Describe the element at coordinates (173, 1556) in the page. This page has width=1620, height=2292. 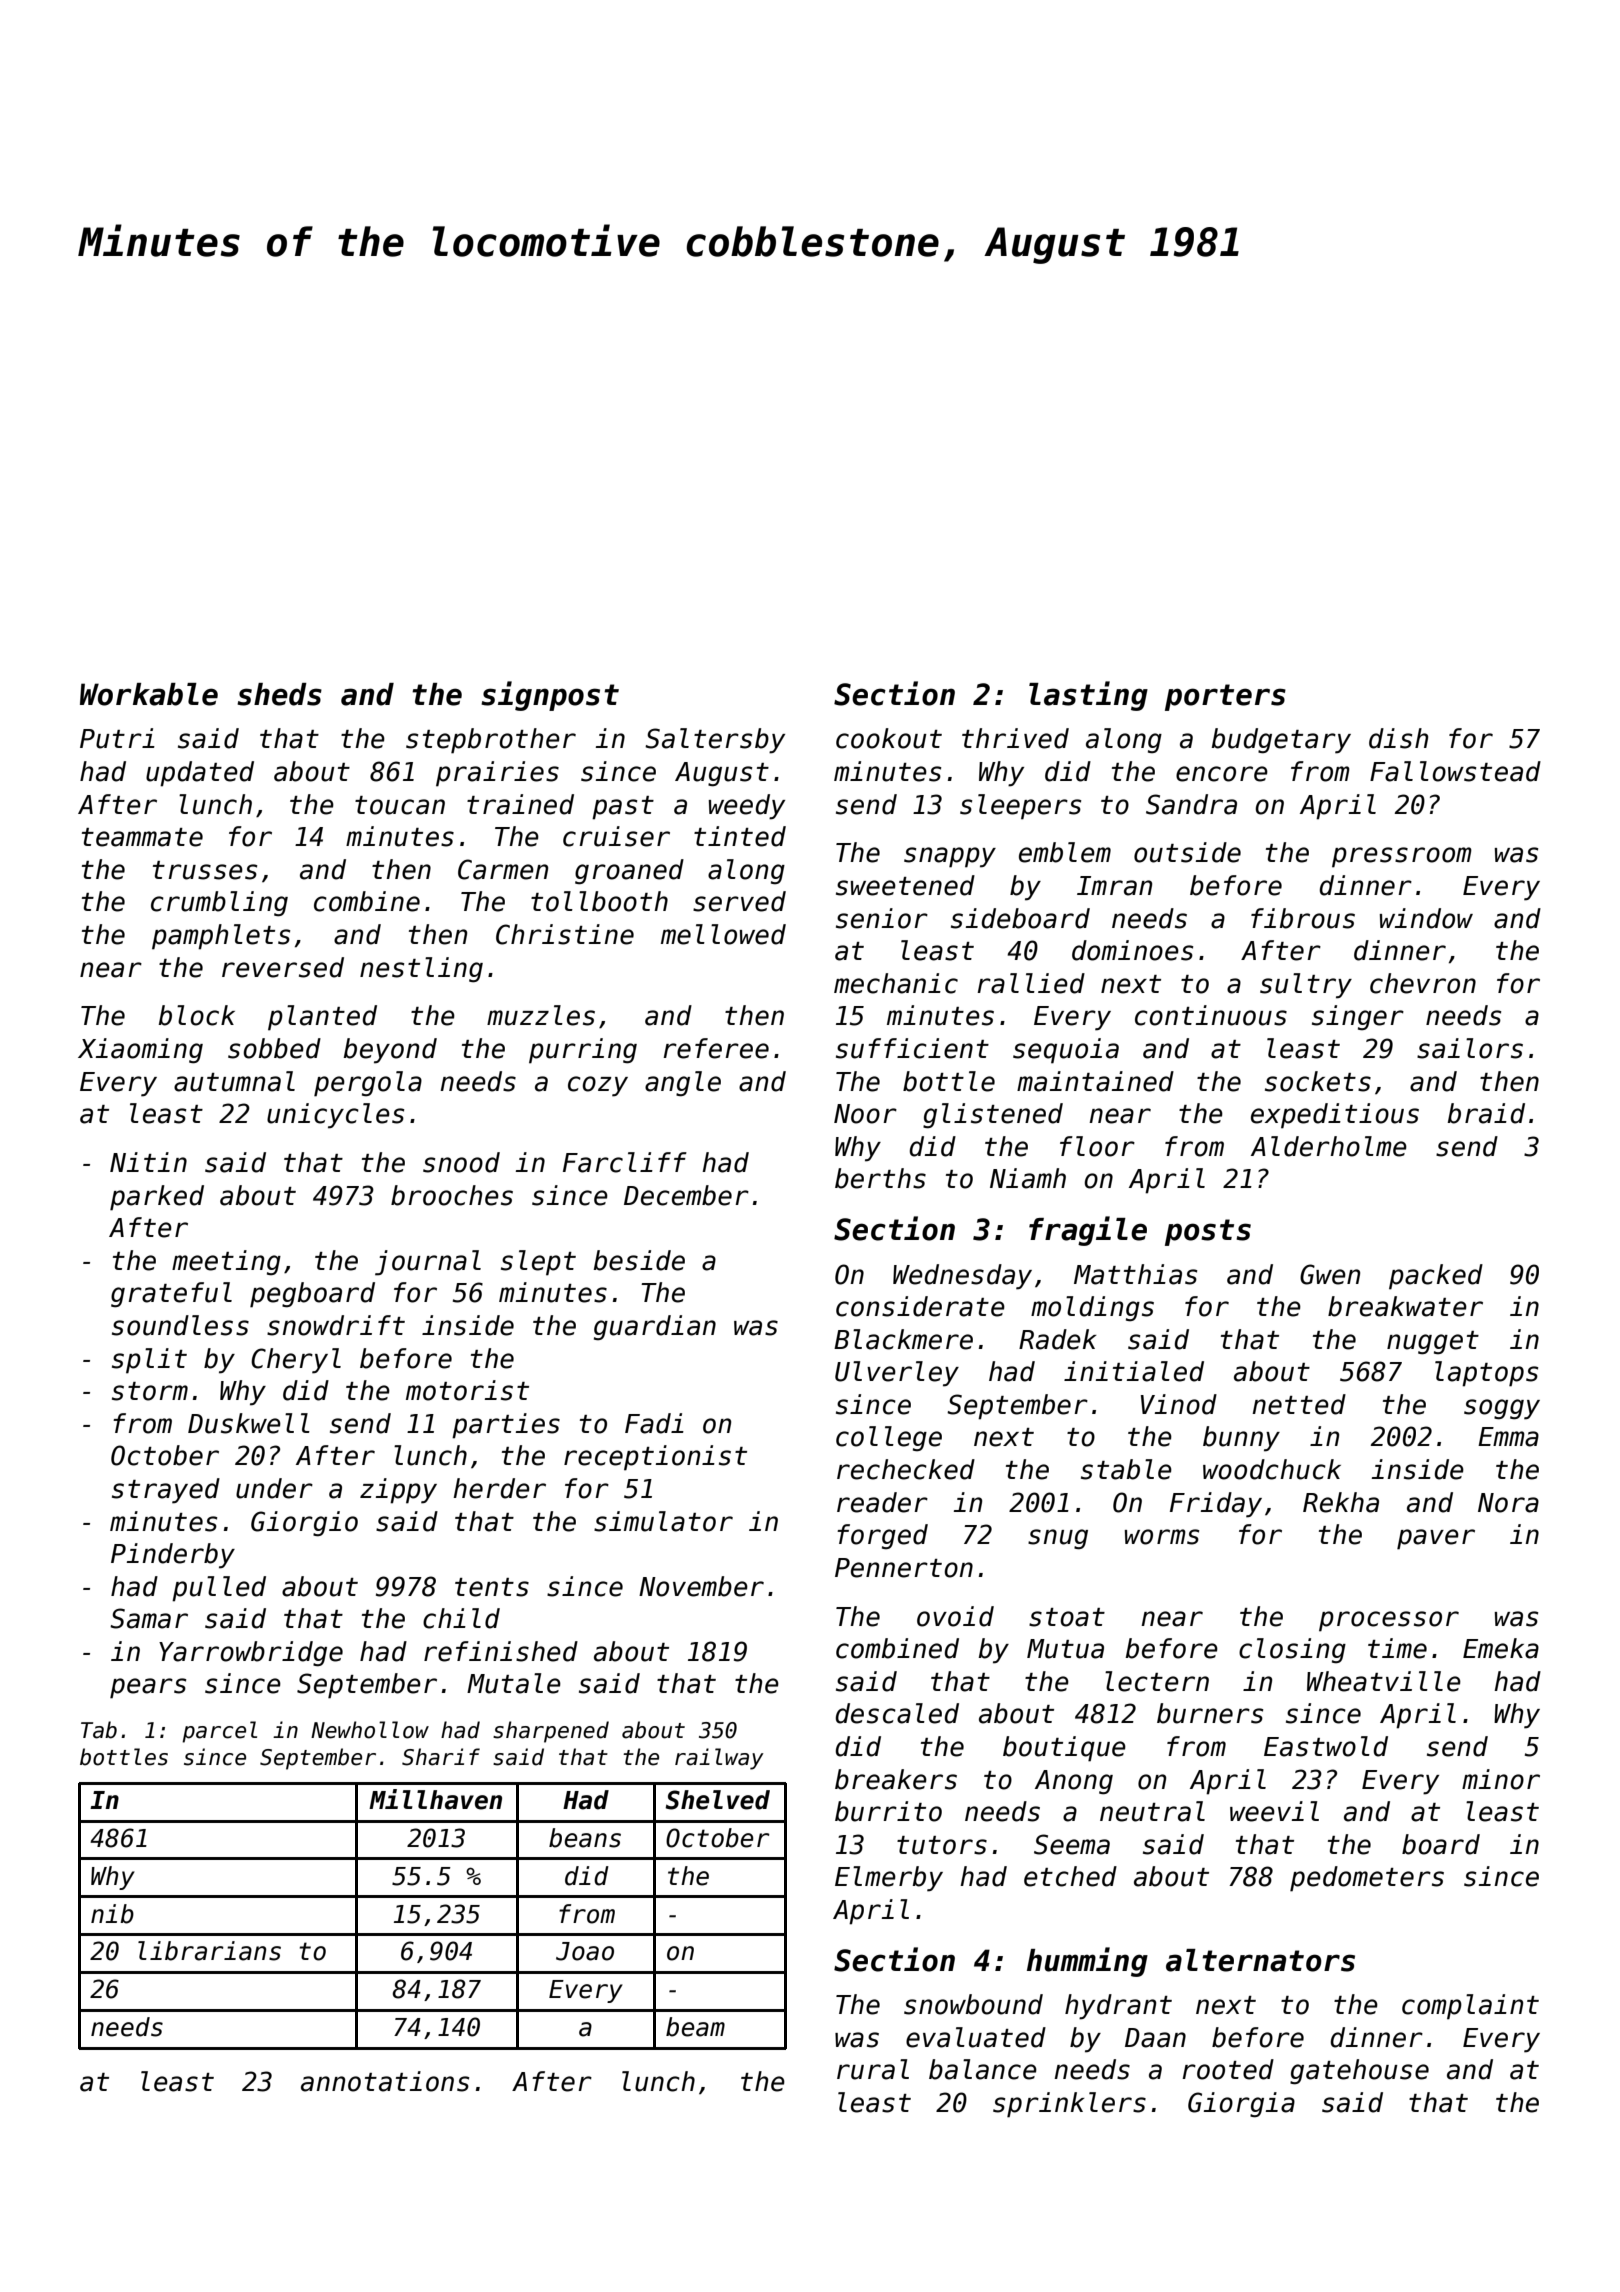
I see `Pinderby` at that location.
